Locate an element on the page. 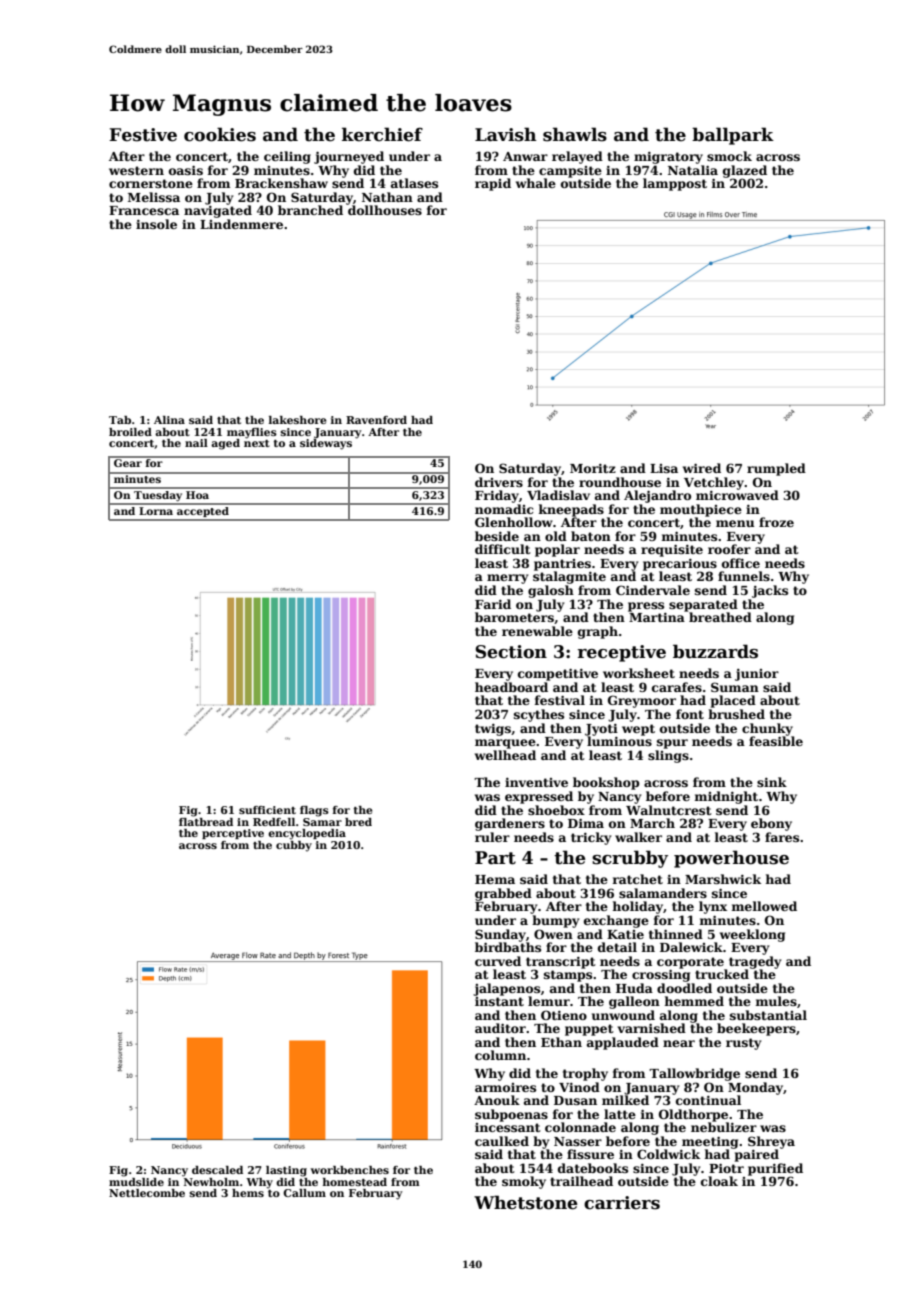  cookies is located at coordinates (220, 134).
